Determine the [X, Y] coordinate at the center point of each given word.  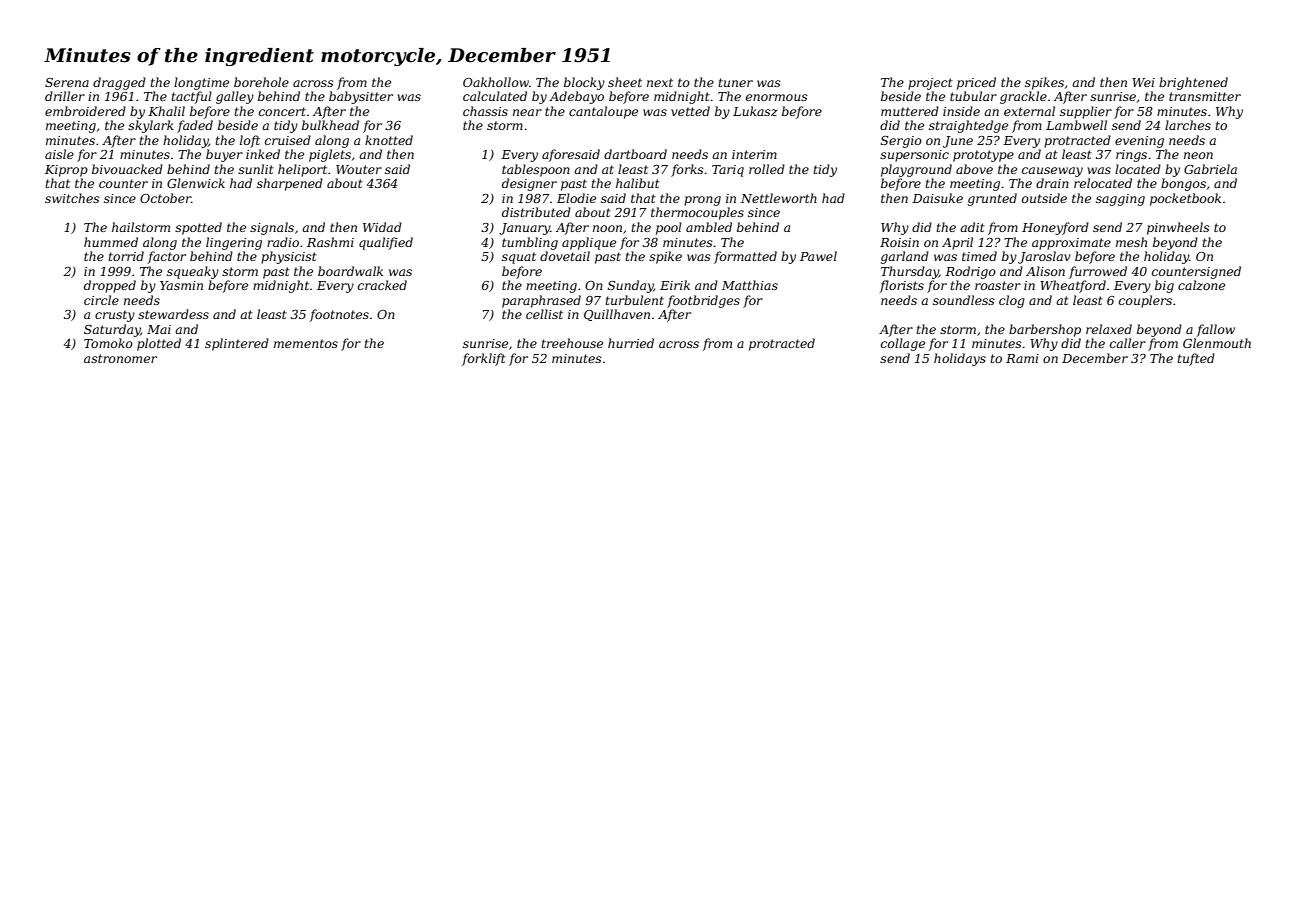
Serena [67, 82]
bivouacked [127, 169]
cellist [544, 314]
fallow [1215, 330]
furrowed [1098, 272]
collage [903, 344]
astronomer [120, 358]
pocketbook [1185, 199]
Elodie [576, 198]
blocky [584, 83]
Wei [1143, 82]
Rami [1022, 358]
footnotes [339, 315]
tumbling [530, 243]
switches [72, 198]
